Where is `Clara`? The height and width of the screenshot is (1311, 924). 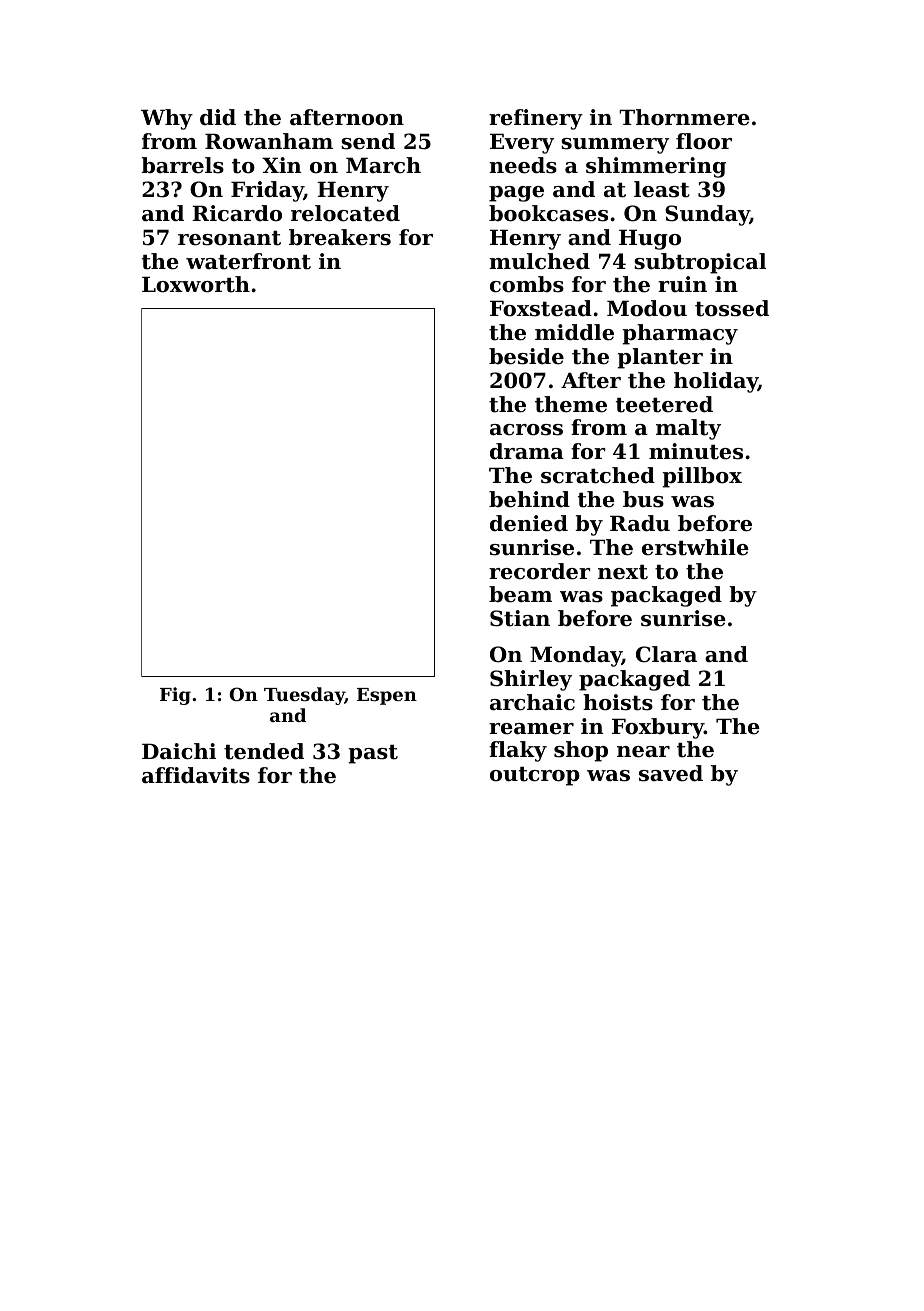 Clara is located at coordinates (666, 654).
